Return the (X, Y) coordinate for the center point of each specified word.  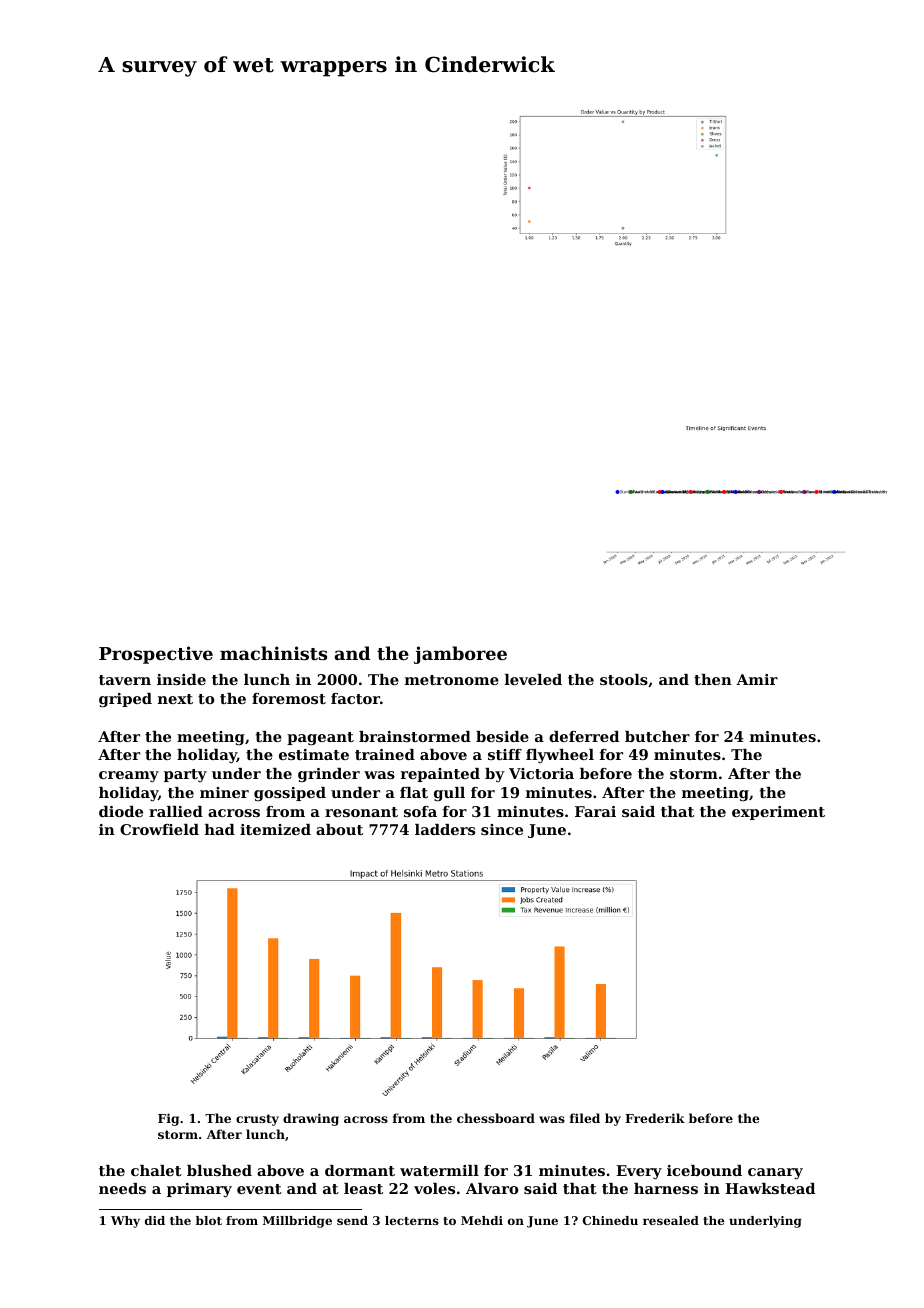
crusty (257, 1120)
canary (775, 1174)
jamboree (460, 655)
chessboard (496, 1118)
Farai (595, 811)
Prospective (156, 655)
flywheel (560, 756)
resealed (671, 1220)
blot (209, 1220)
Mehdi (482, 1220)
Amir (757, 679)
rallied (176, 811)
